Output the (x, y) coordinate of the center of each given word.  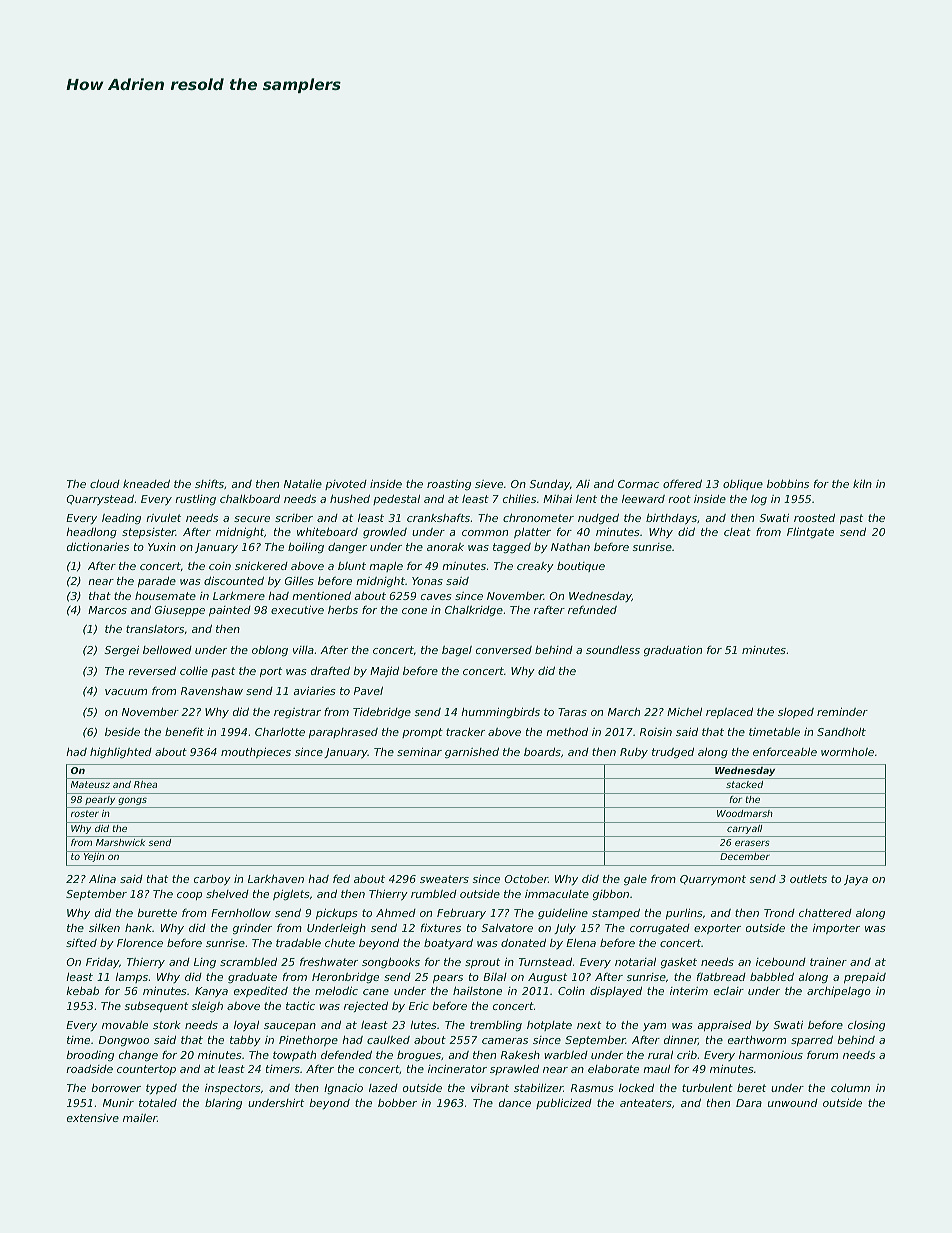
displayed (616, 992)
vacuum (126, 692)
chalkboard (250, 499)
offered (682, 483)
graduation (673, 651)
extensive (93, 1118)
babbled (772, 976)
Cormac (638, 484)
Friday (102, 963)
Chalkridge (474, 610)
